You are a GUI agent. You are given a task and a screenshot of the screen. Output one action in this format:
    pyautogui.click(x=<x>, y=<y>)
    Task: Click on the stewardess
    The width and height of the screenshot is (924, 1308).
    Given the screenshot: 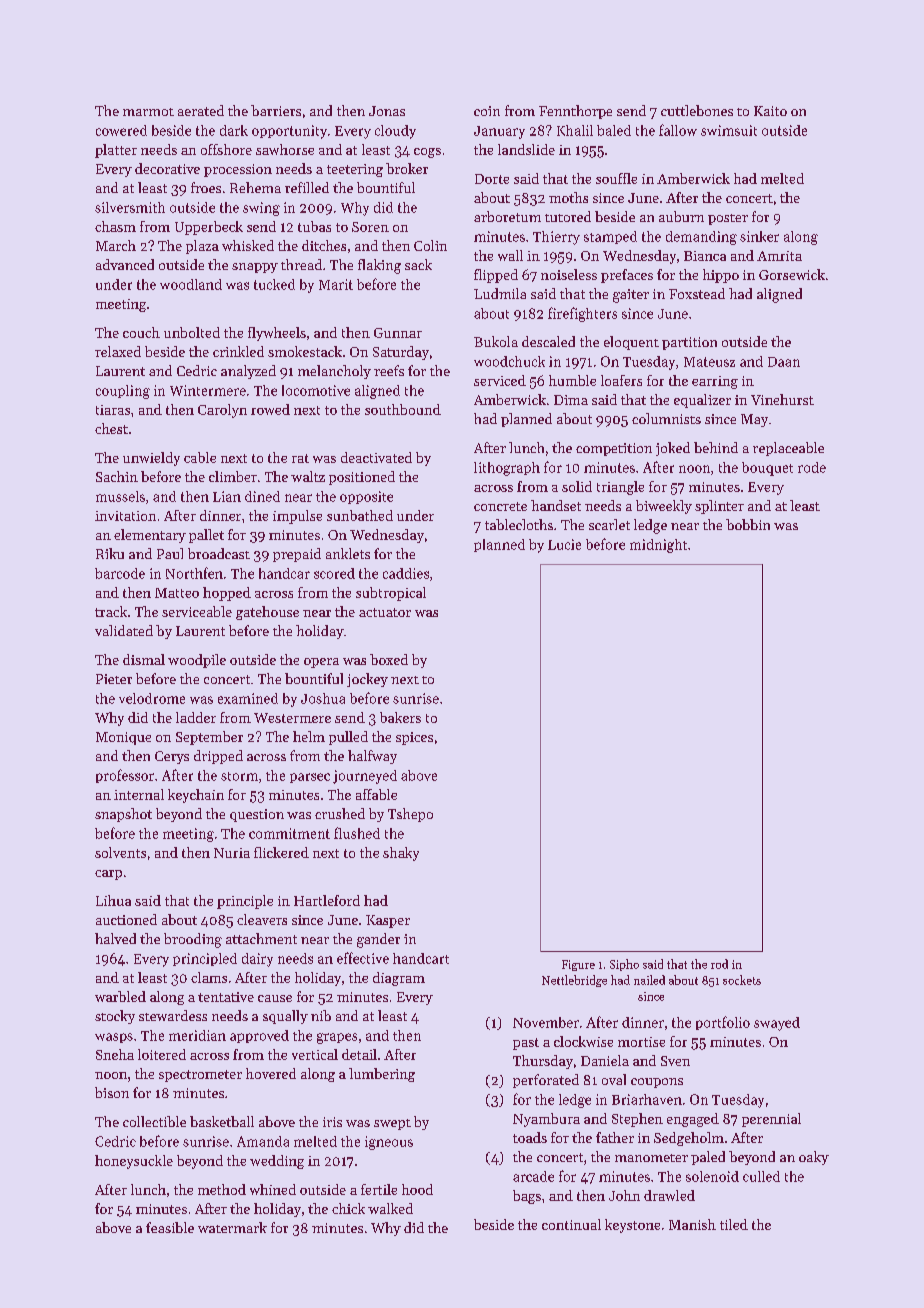 What is the action you would take?
    pyautogui.click(x=173, y=1015)
